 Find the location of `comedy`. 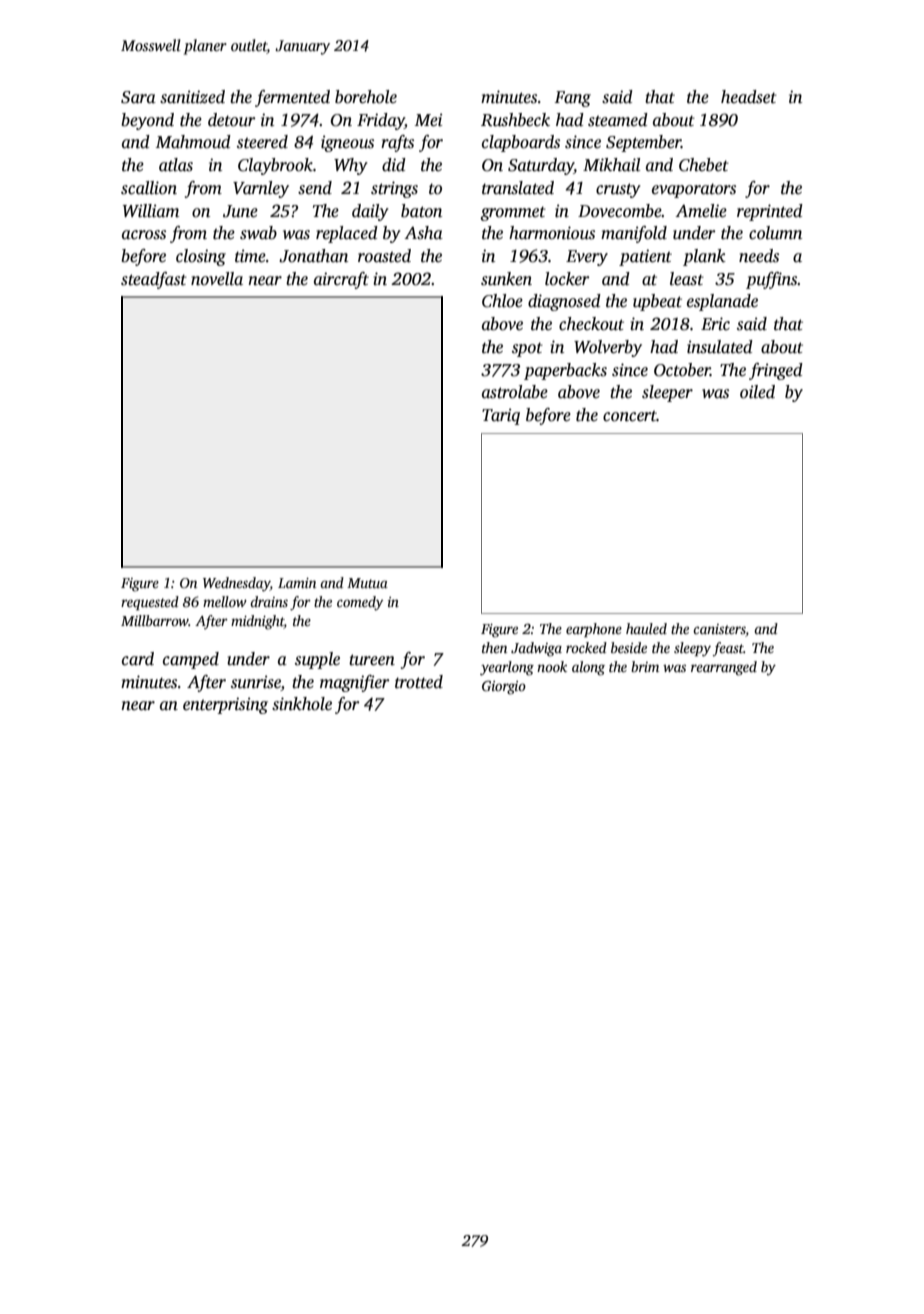

comedy is located at coordinates (360, 603).
